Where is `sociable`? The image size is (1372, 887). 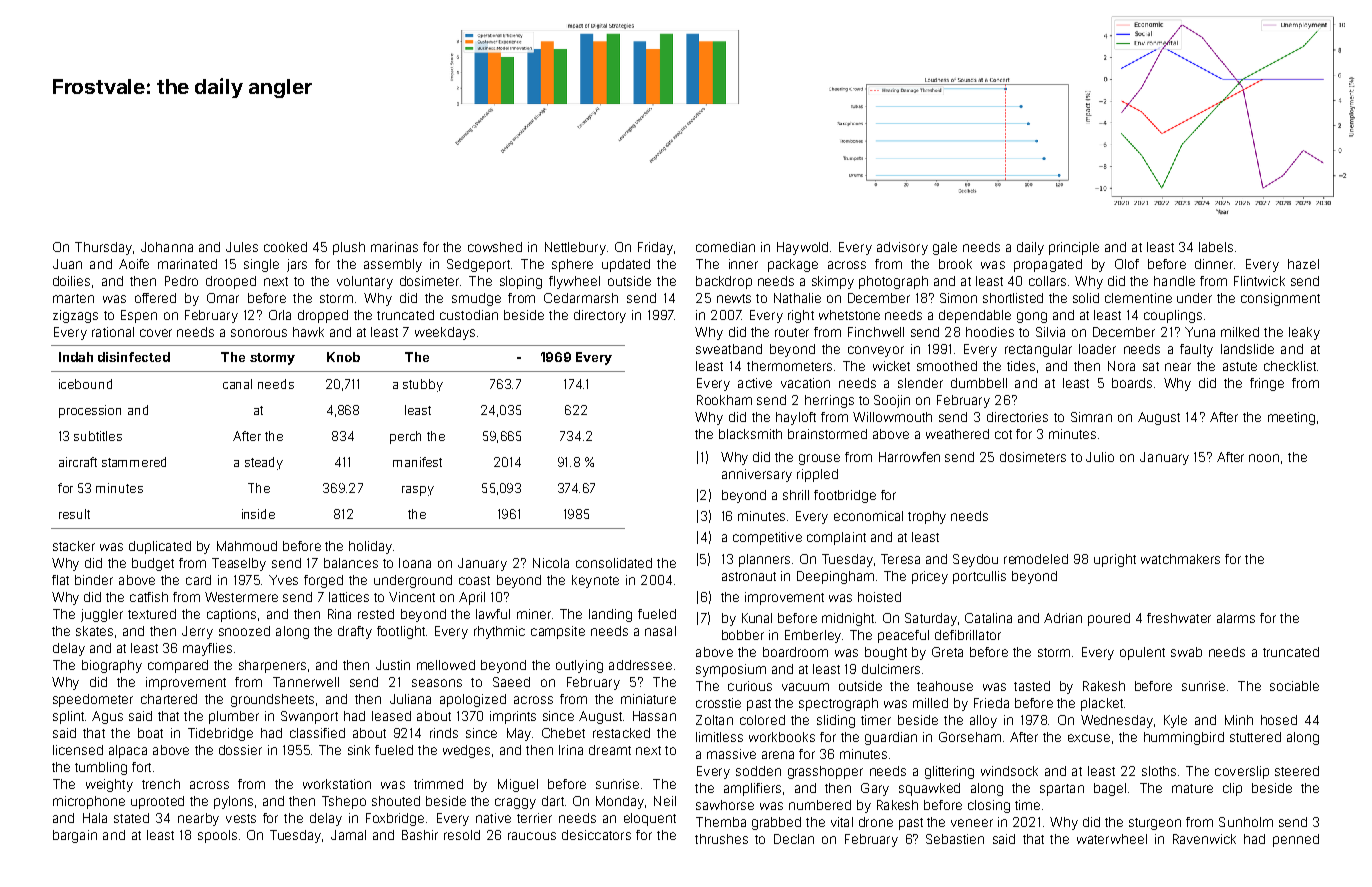
sociable is located at coordinates (1294, 686).
